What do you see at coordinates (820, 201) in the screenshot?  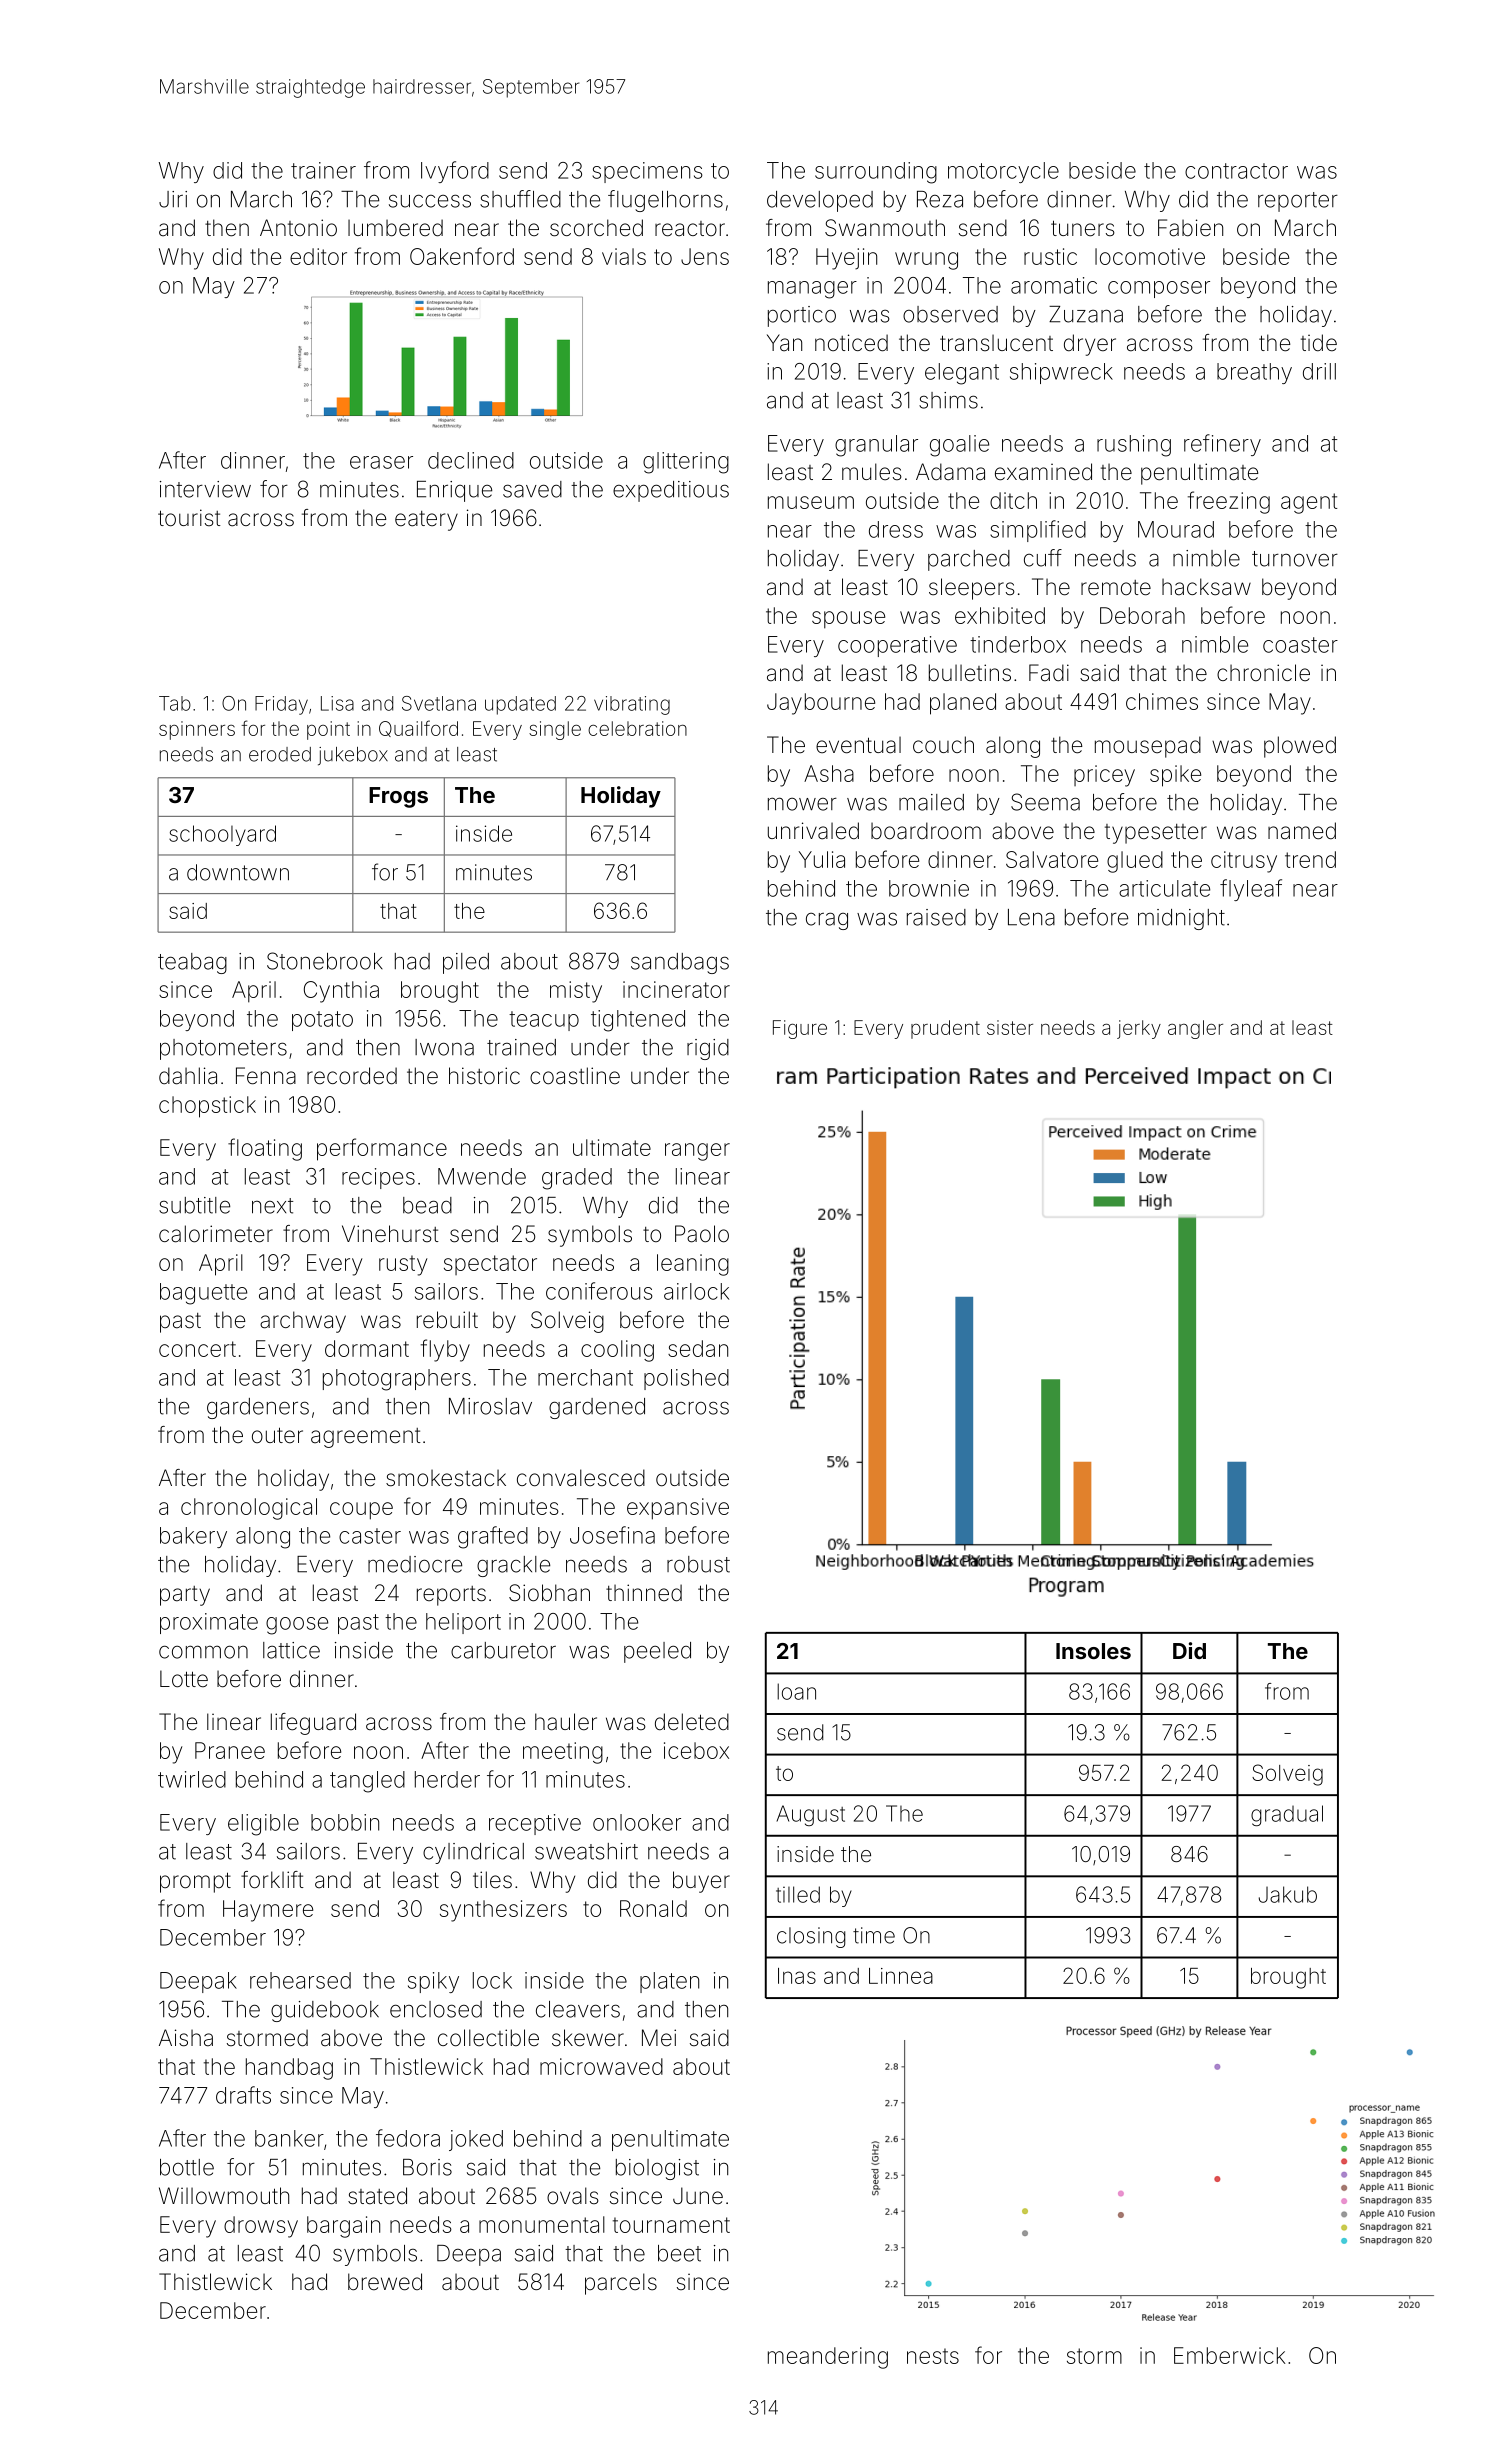 I see `developed` at bounding box center [820, 201].
